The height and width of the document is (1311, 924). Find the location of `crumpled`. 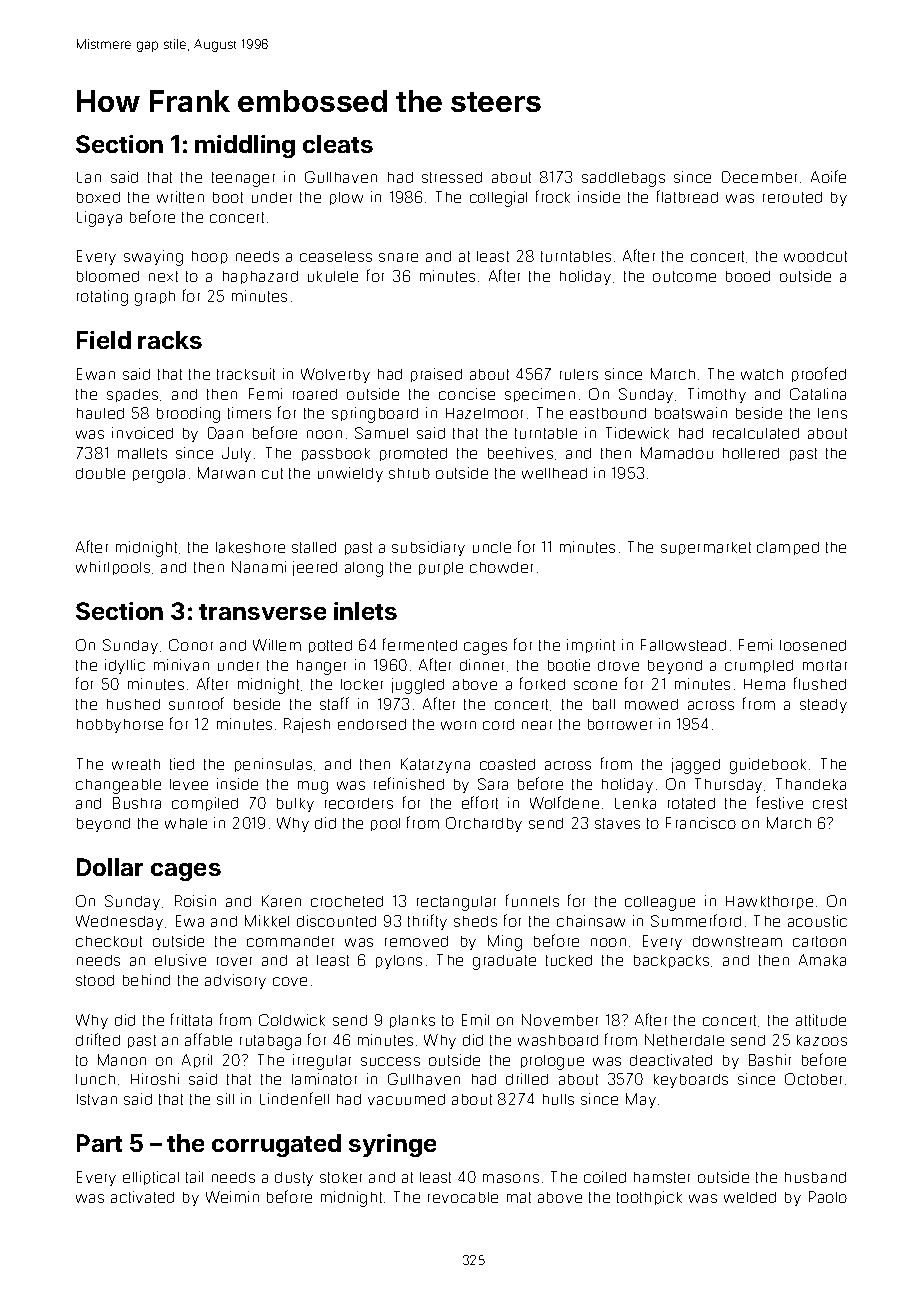

crumpled is located at coordinates (759, 666).
